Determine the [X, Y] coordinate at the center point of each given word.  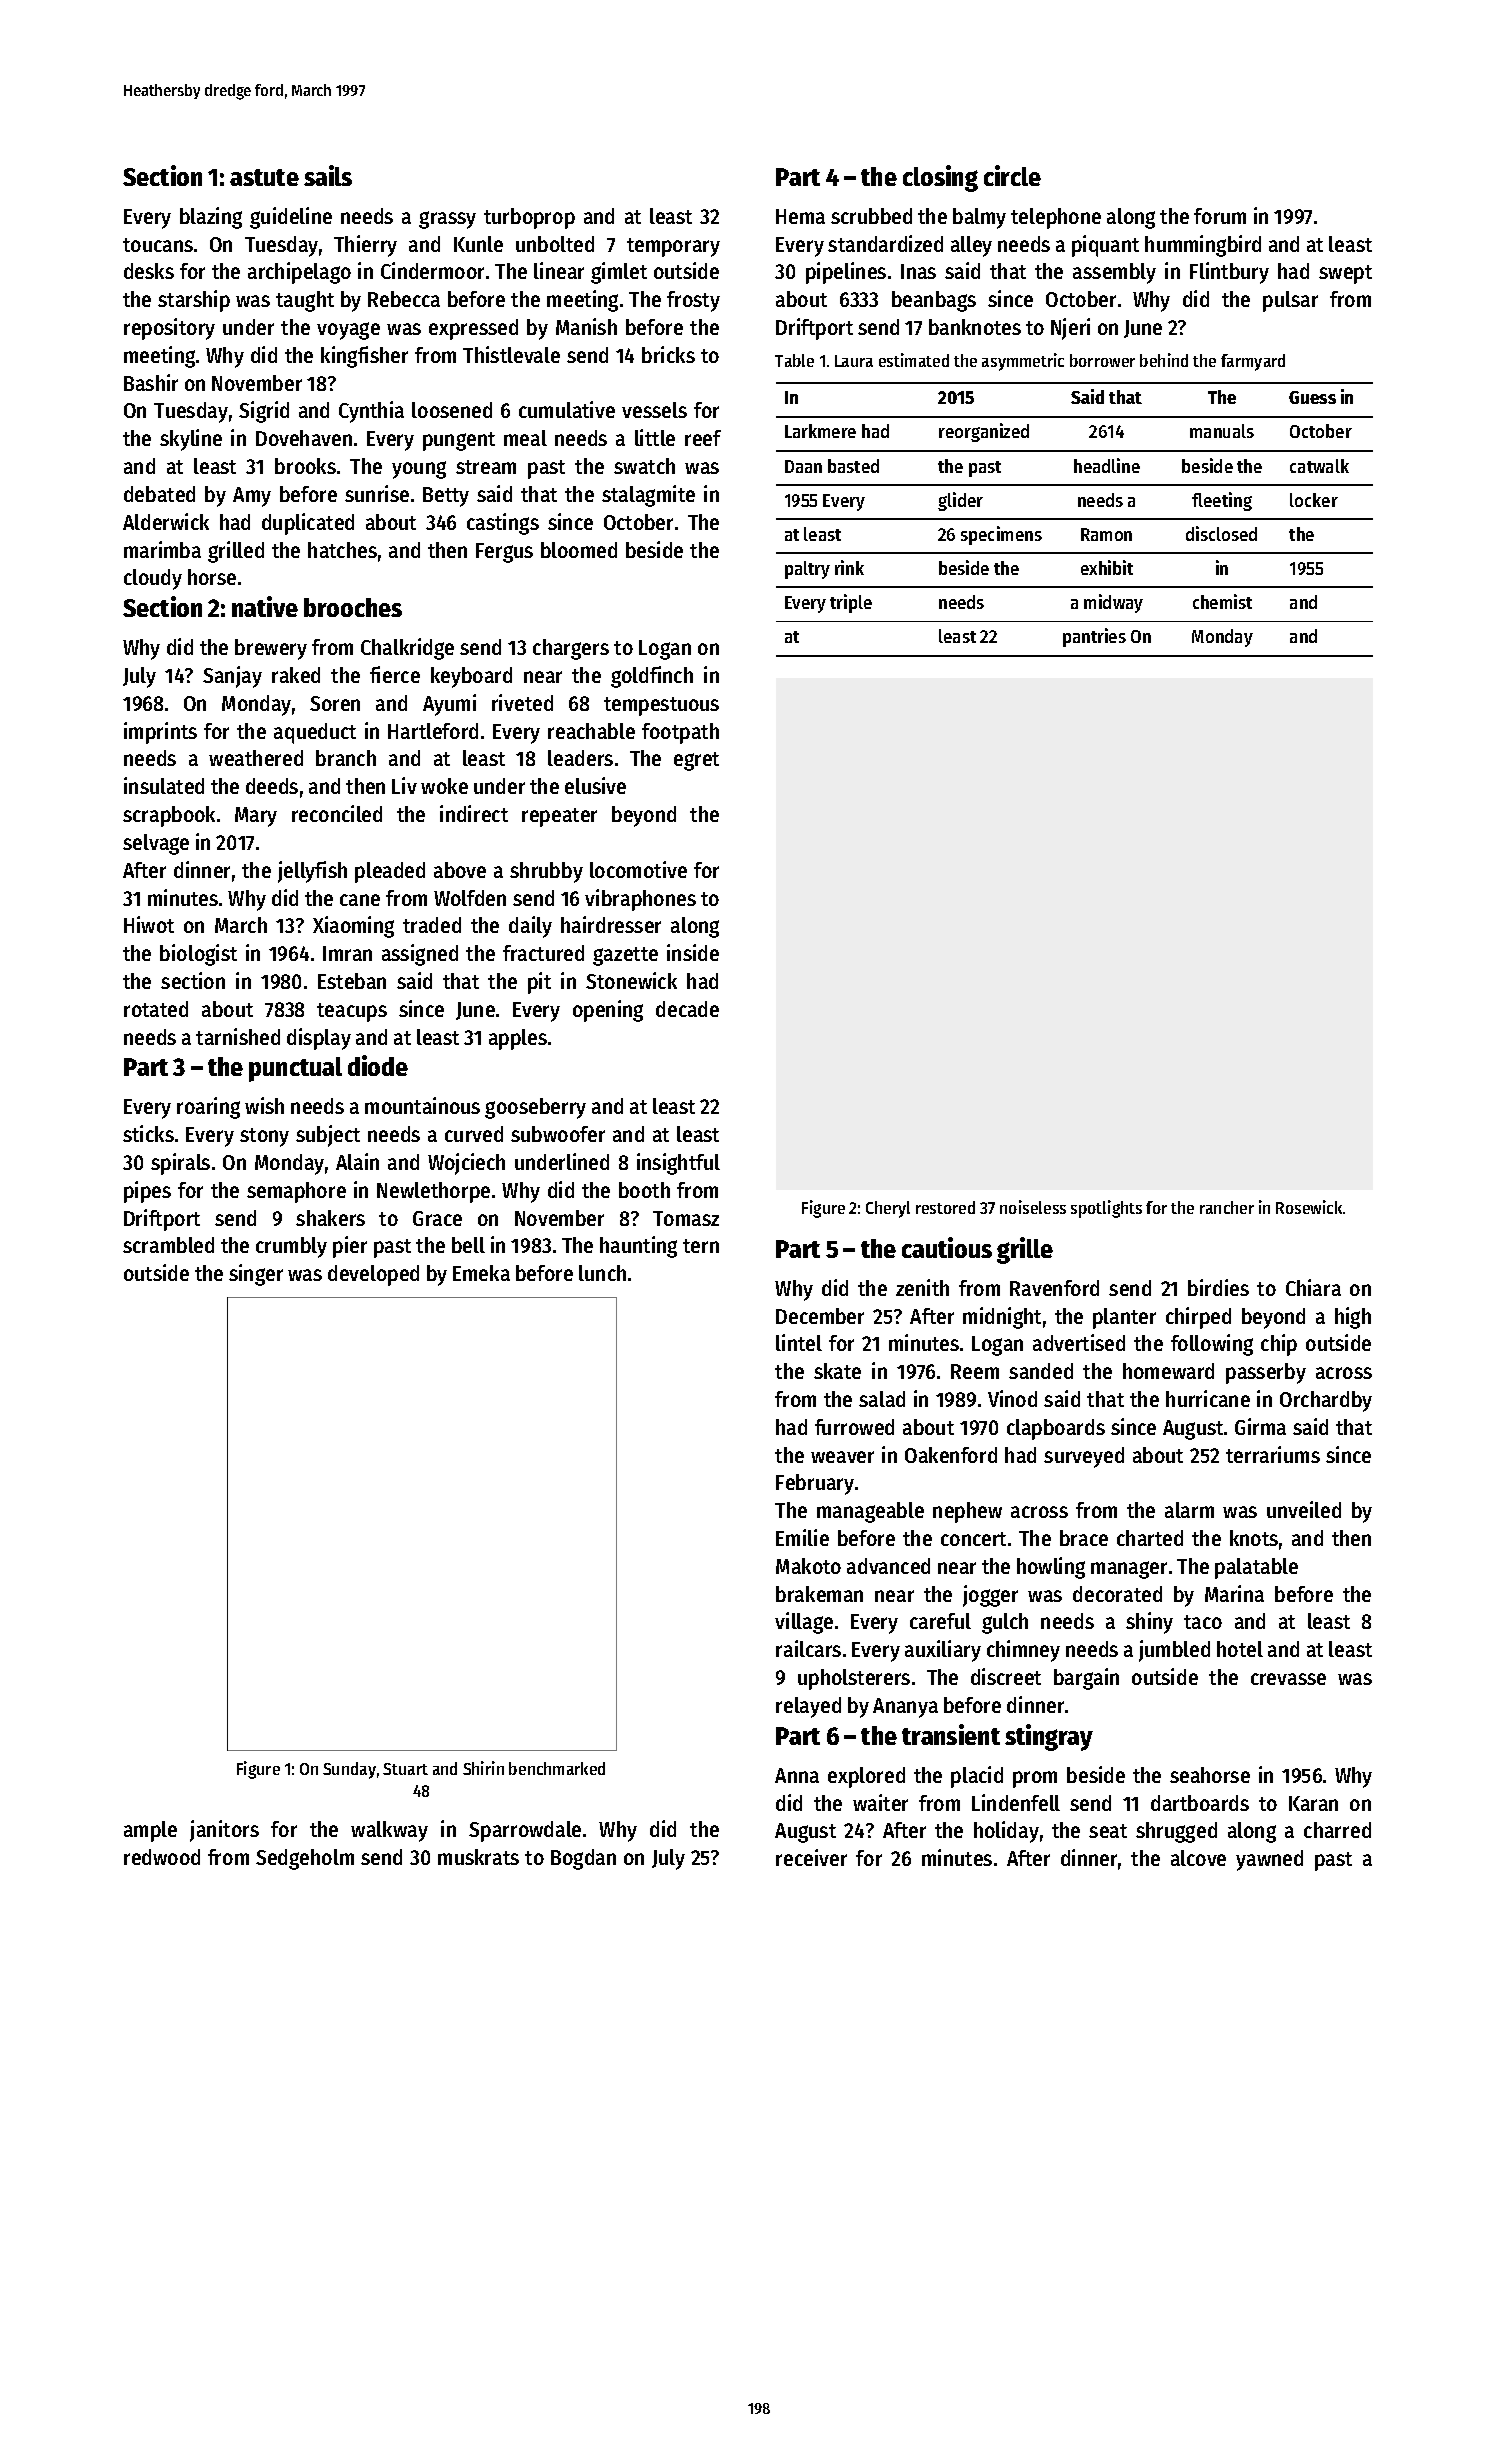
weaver [842, 1457]
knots [1254, 1538]
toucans [158, 245]
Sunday [349, 1770]
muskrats [478, 1857]
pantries [1094, 637]
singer [256, 1275]
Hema [800, 216]
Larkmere [820, 431]
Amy [252, 497]
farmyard [1253, 362]
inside [693, 952]
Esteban [352, 981]
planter [1124, 1318]
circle [1012, 175]
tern [701, 1246]
